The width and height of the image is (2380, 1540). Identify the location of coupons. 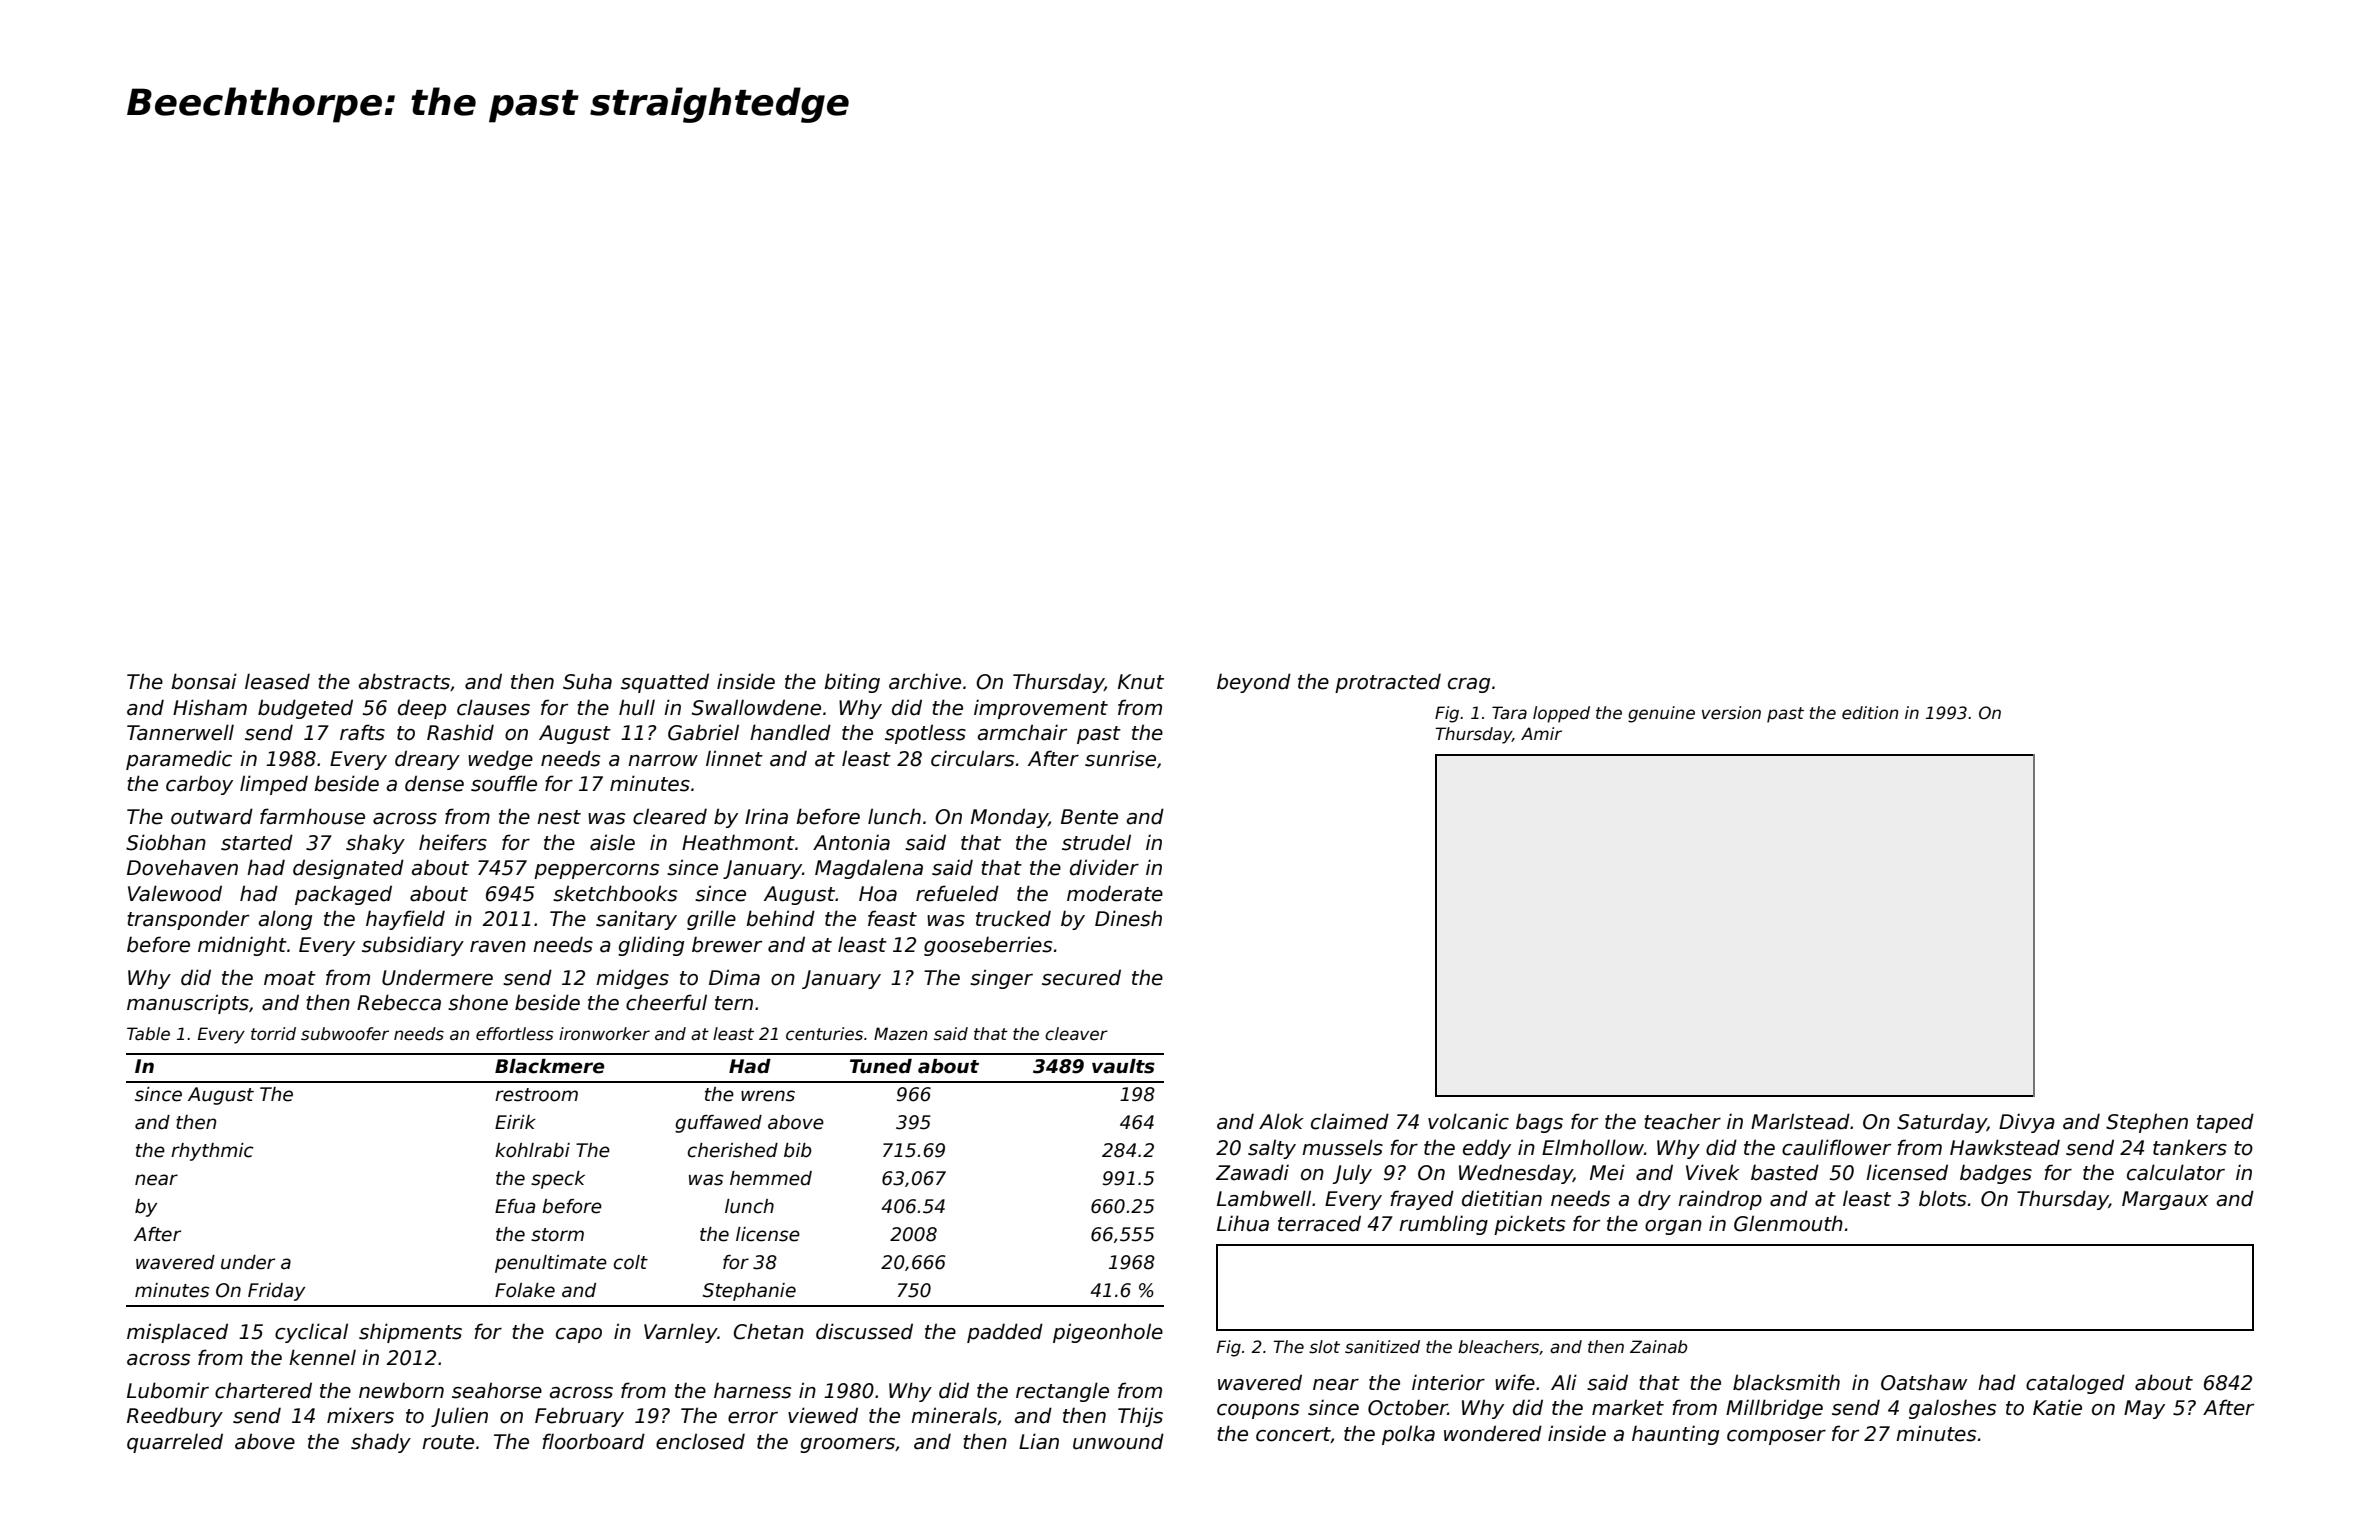
(1258, 1411).
